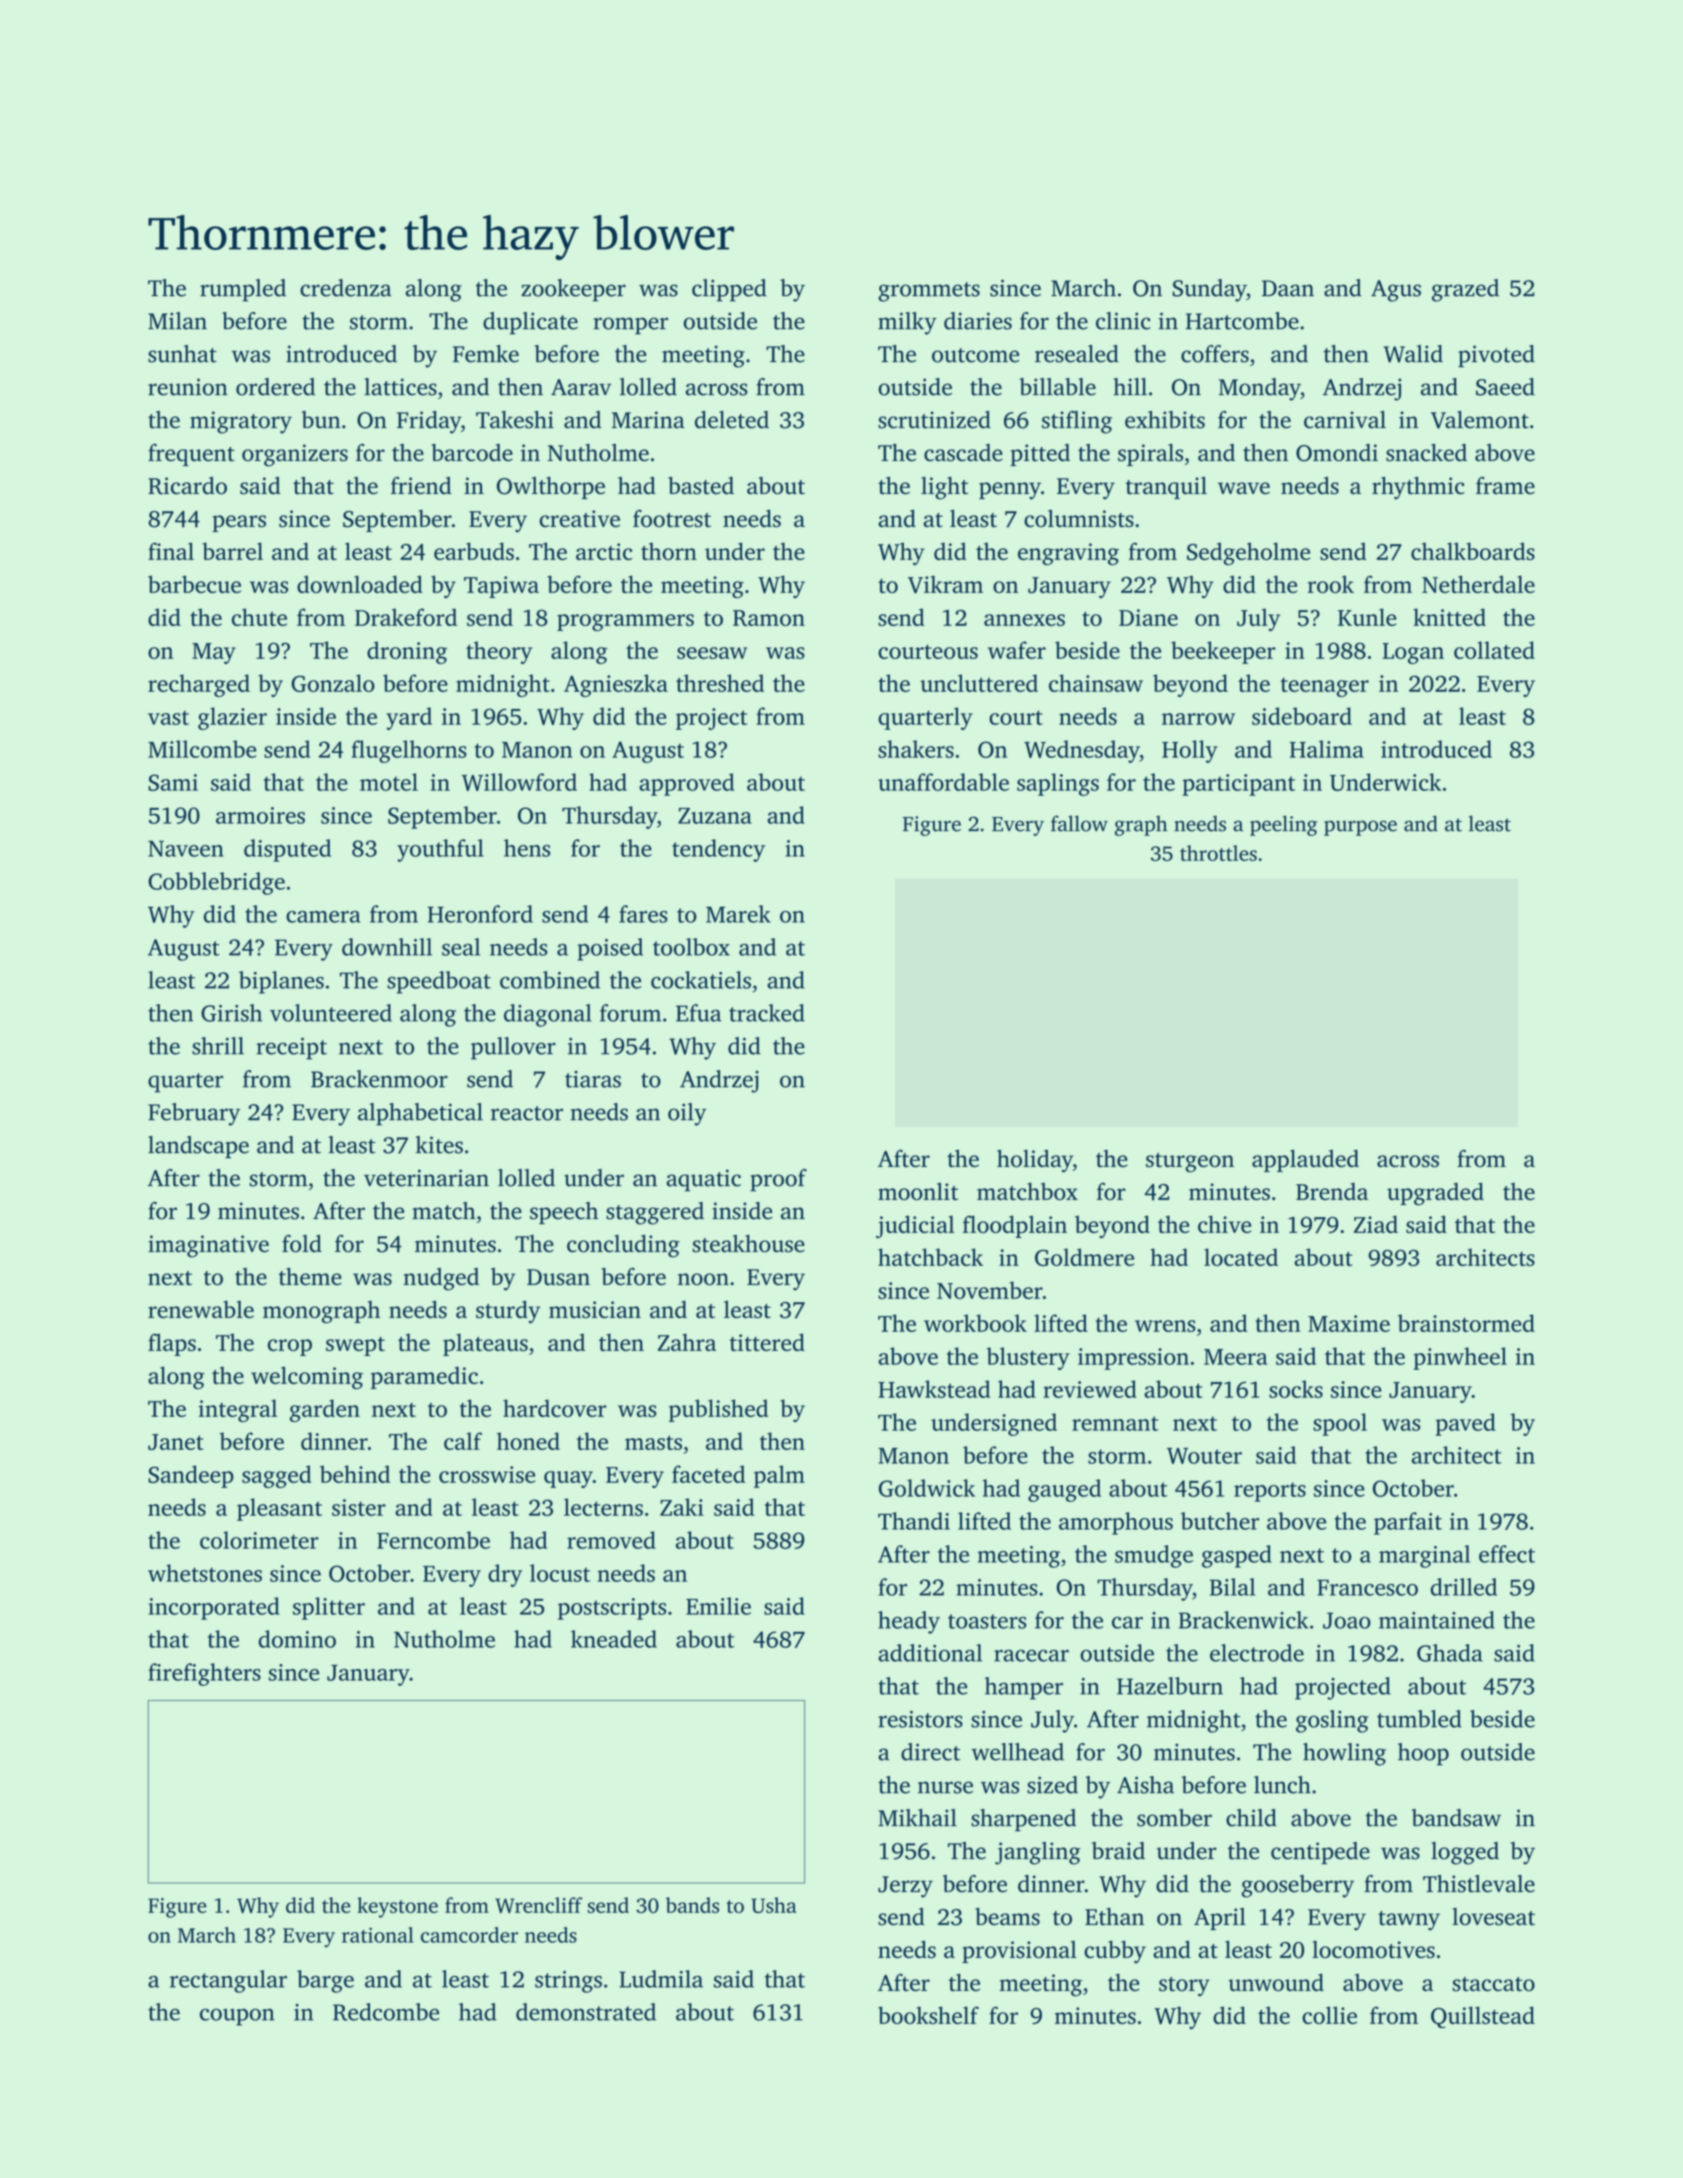  I want to click on clipped, so click(729, 290).
